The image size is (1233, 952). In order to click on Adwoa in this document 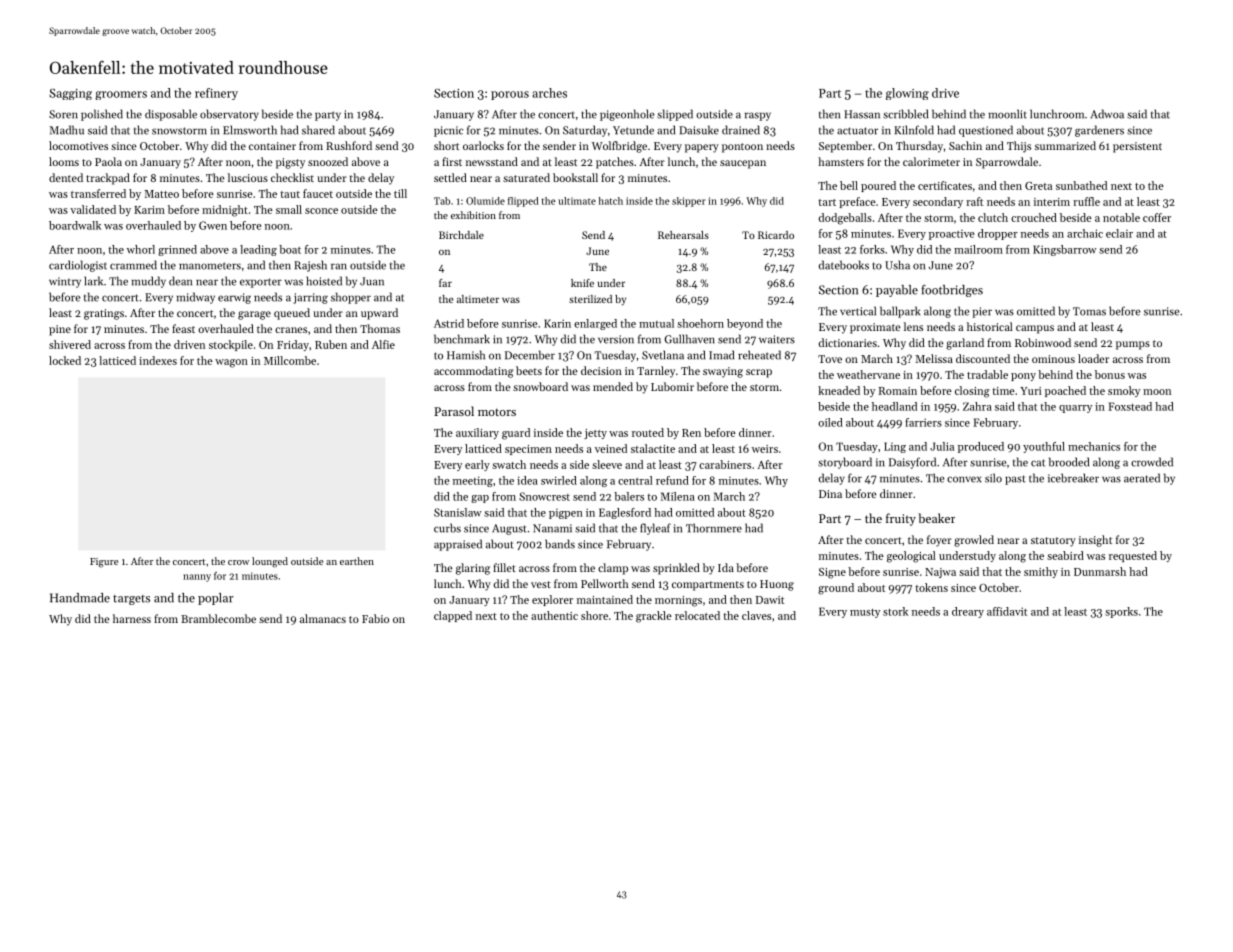, I will do `click(1107, 114)`.
